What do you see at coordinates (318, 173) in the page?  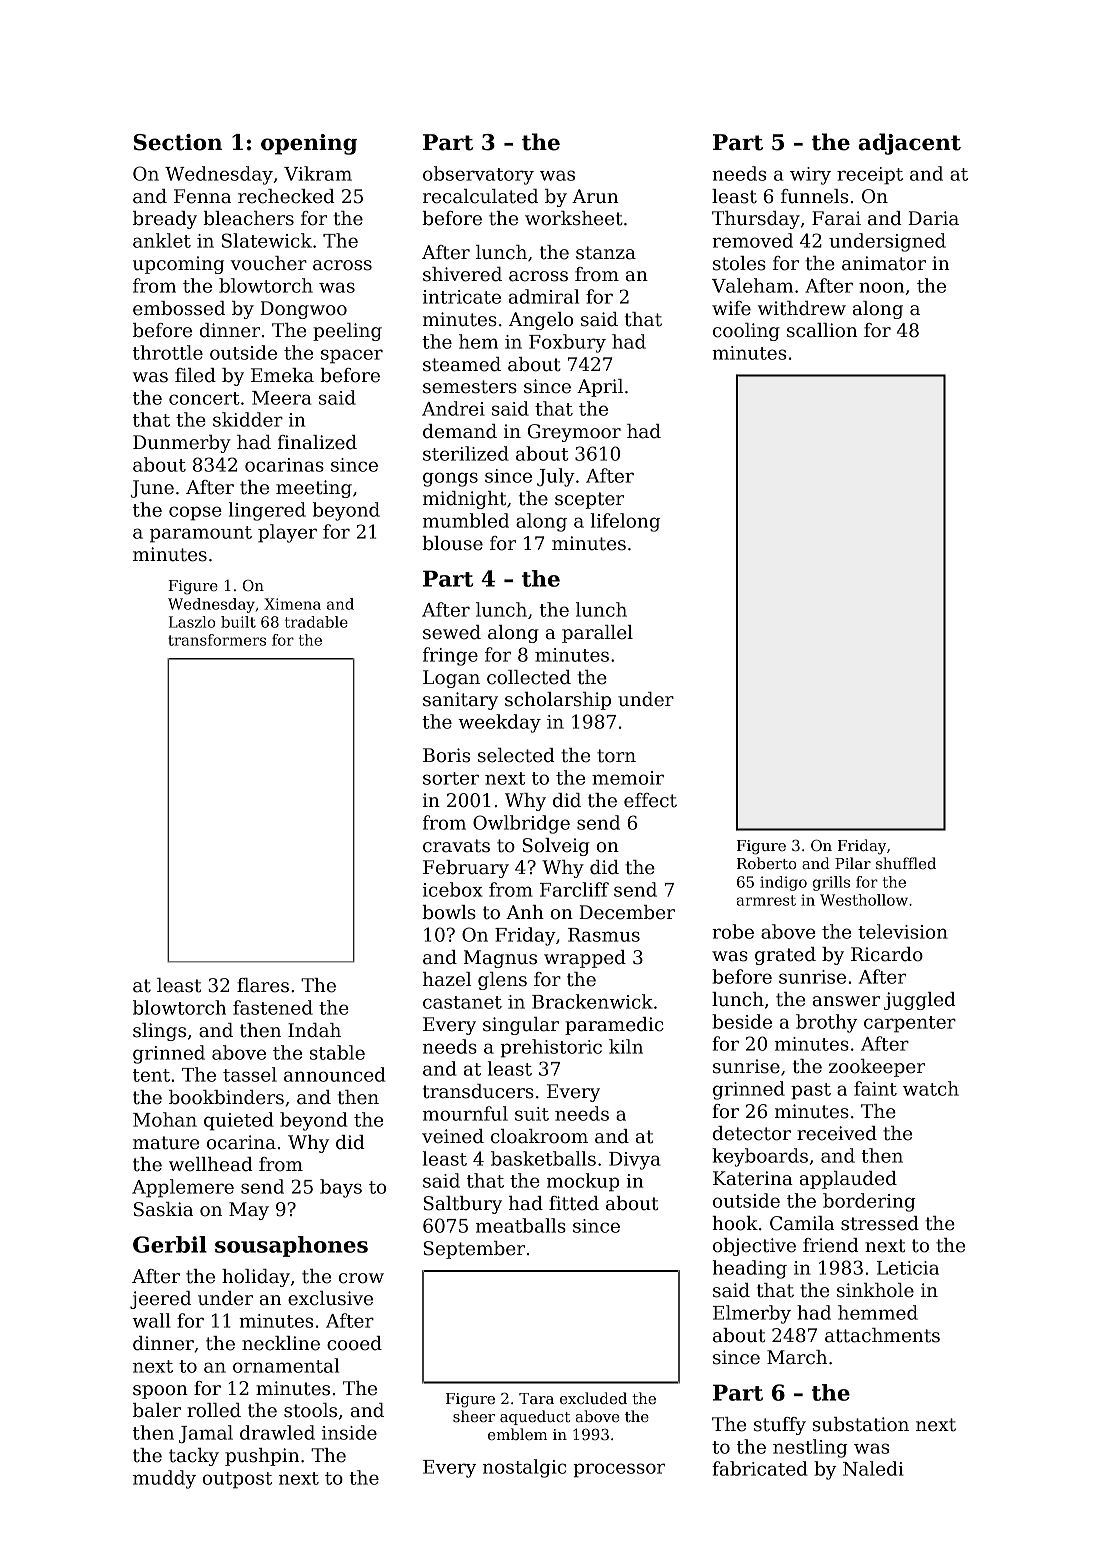 I see `Vikram` at bounding box center [318, 173].
